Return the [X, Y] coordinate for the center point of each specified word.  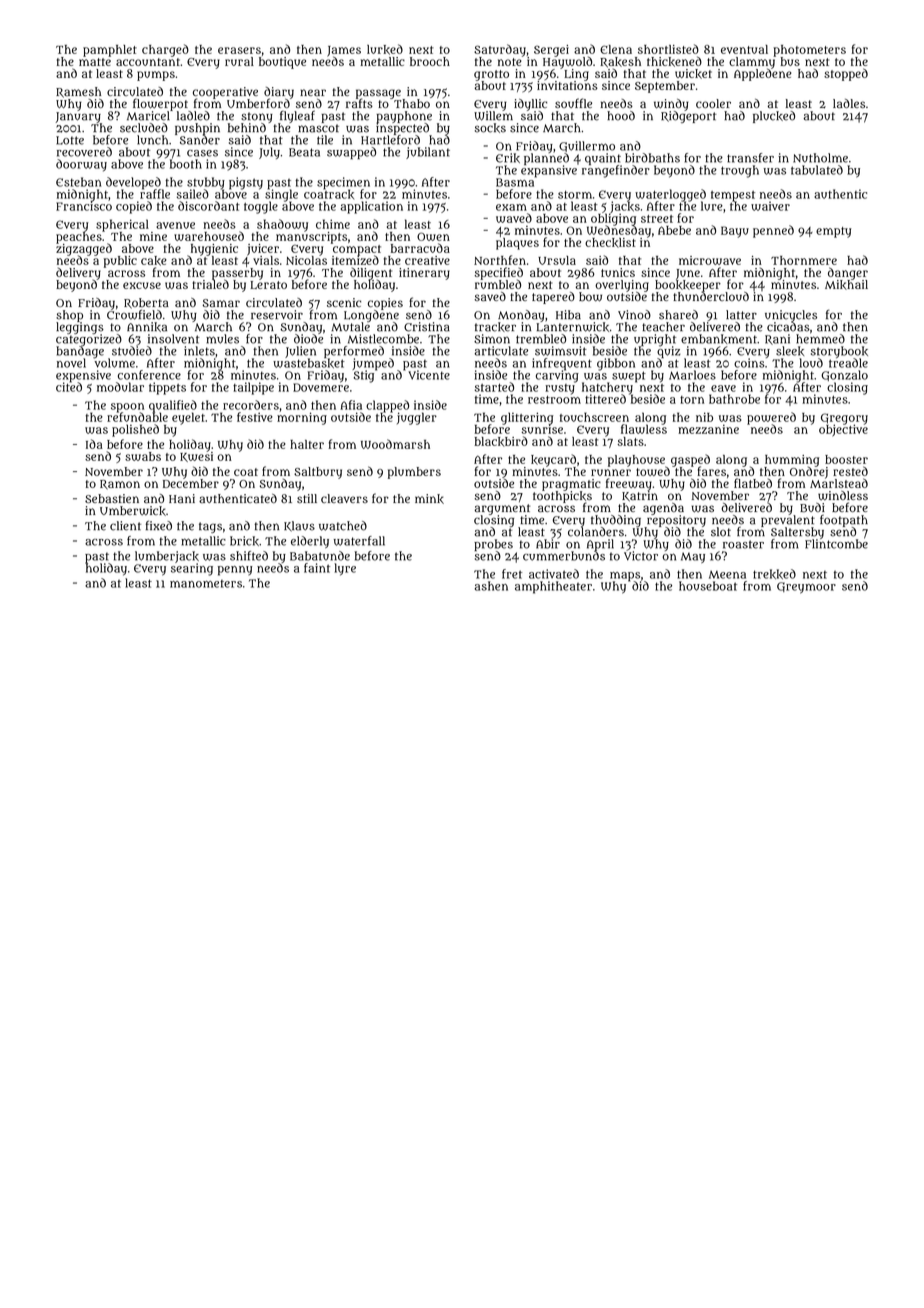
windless [843, 495]
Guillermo [587, 146]
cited [69, 387]
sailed [193, 194]
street [657, 219]
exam [511, 207]
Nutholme [820, 158]
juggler [417, 418]
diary [279, 93]
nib [704, 417]
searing [192, 569]
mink [429, 499]
